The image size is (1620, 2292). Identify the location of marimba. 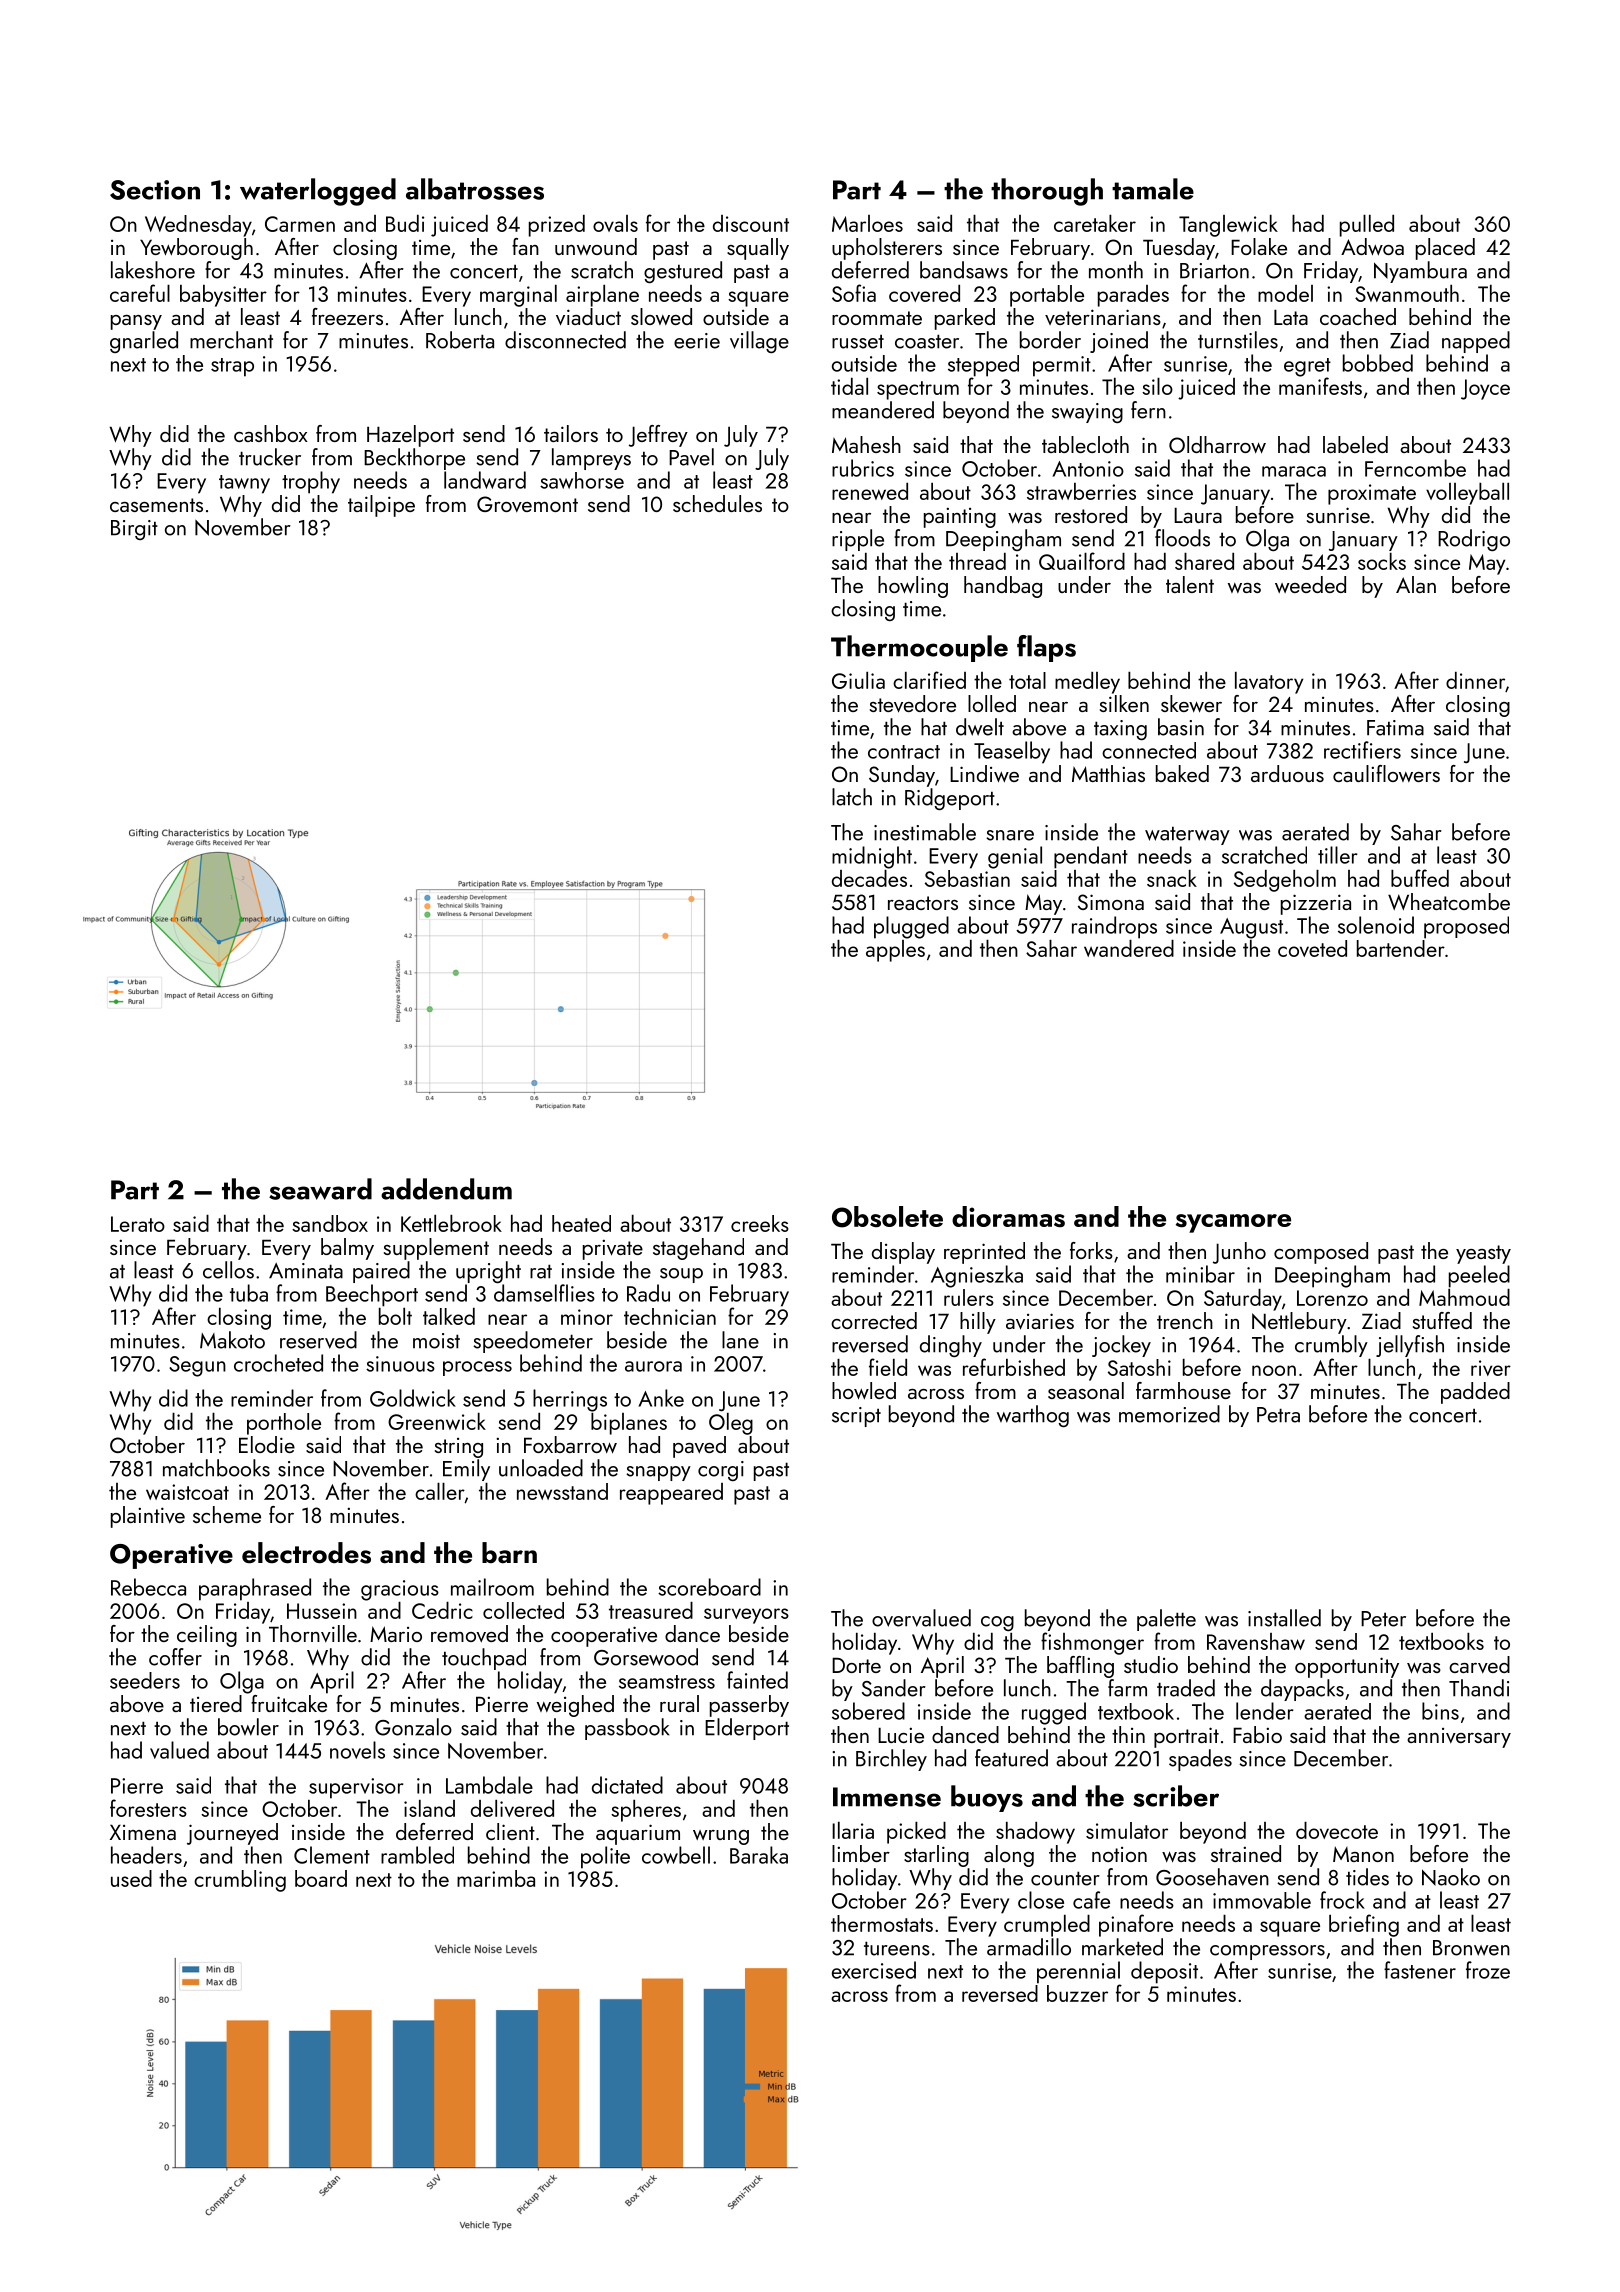
(496, 1878).
